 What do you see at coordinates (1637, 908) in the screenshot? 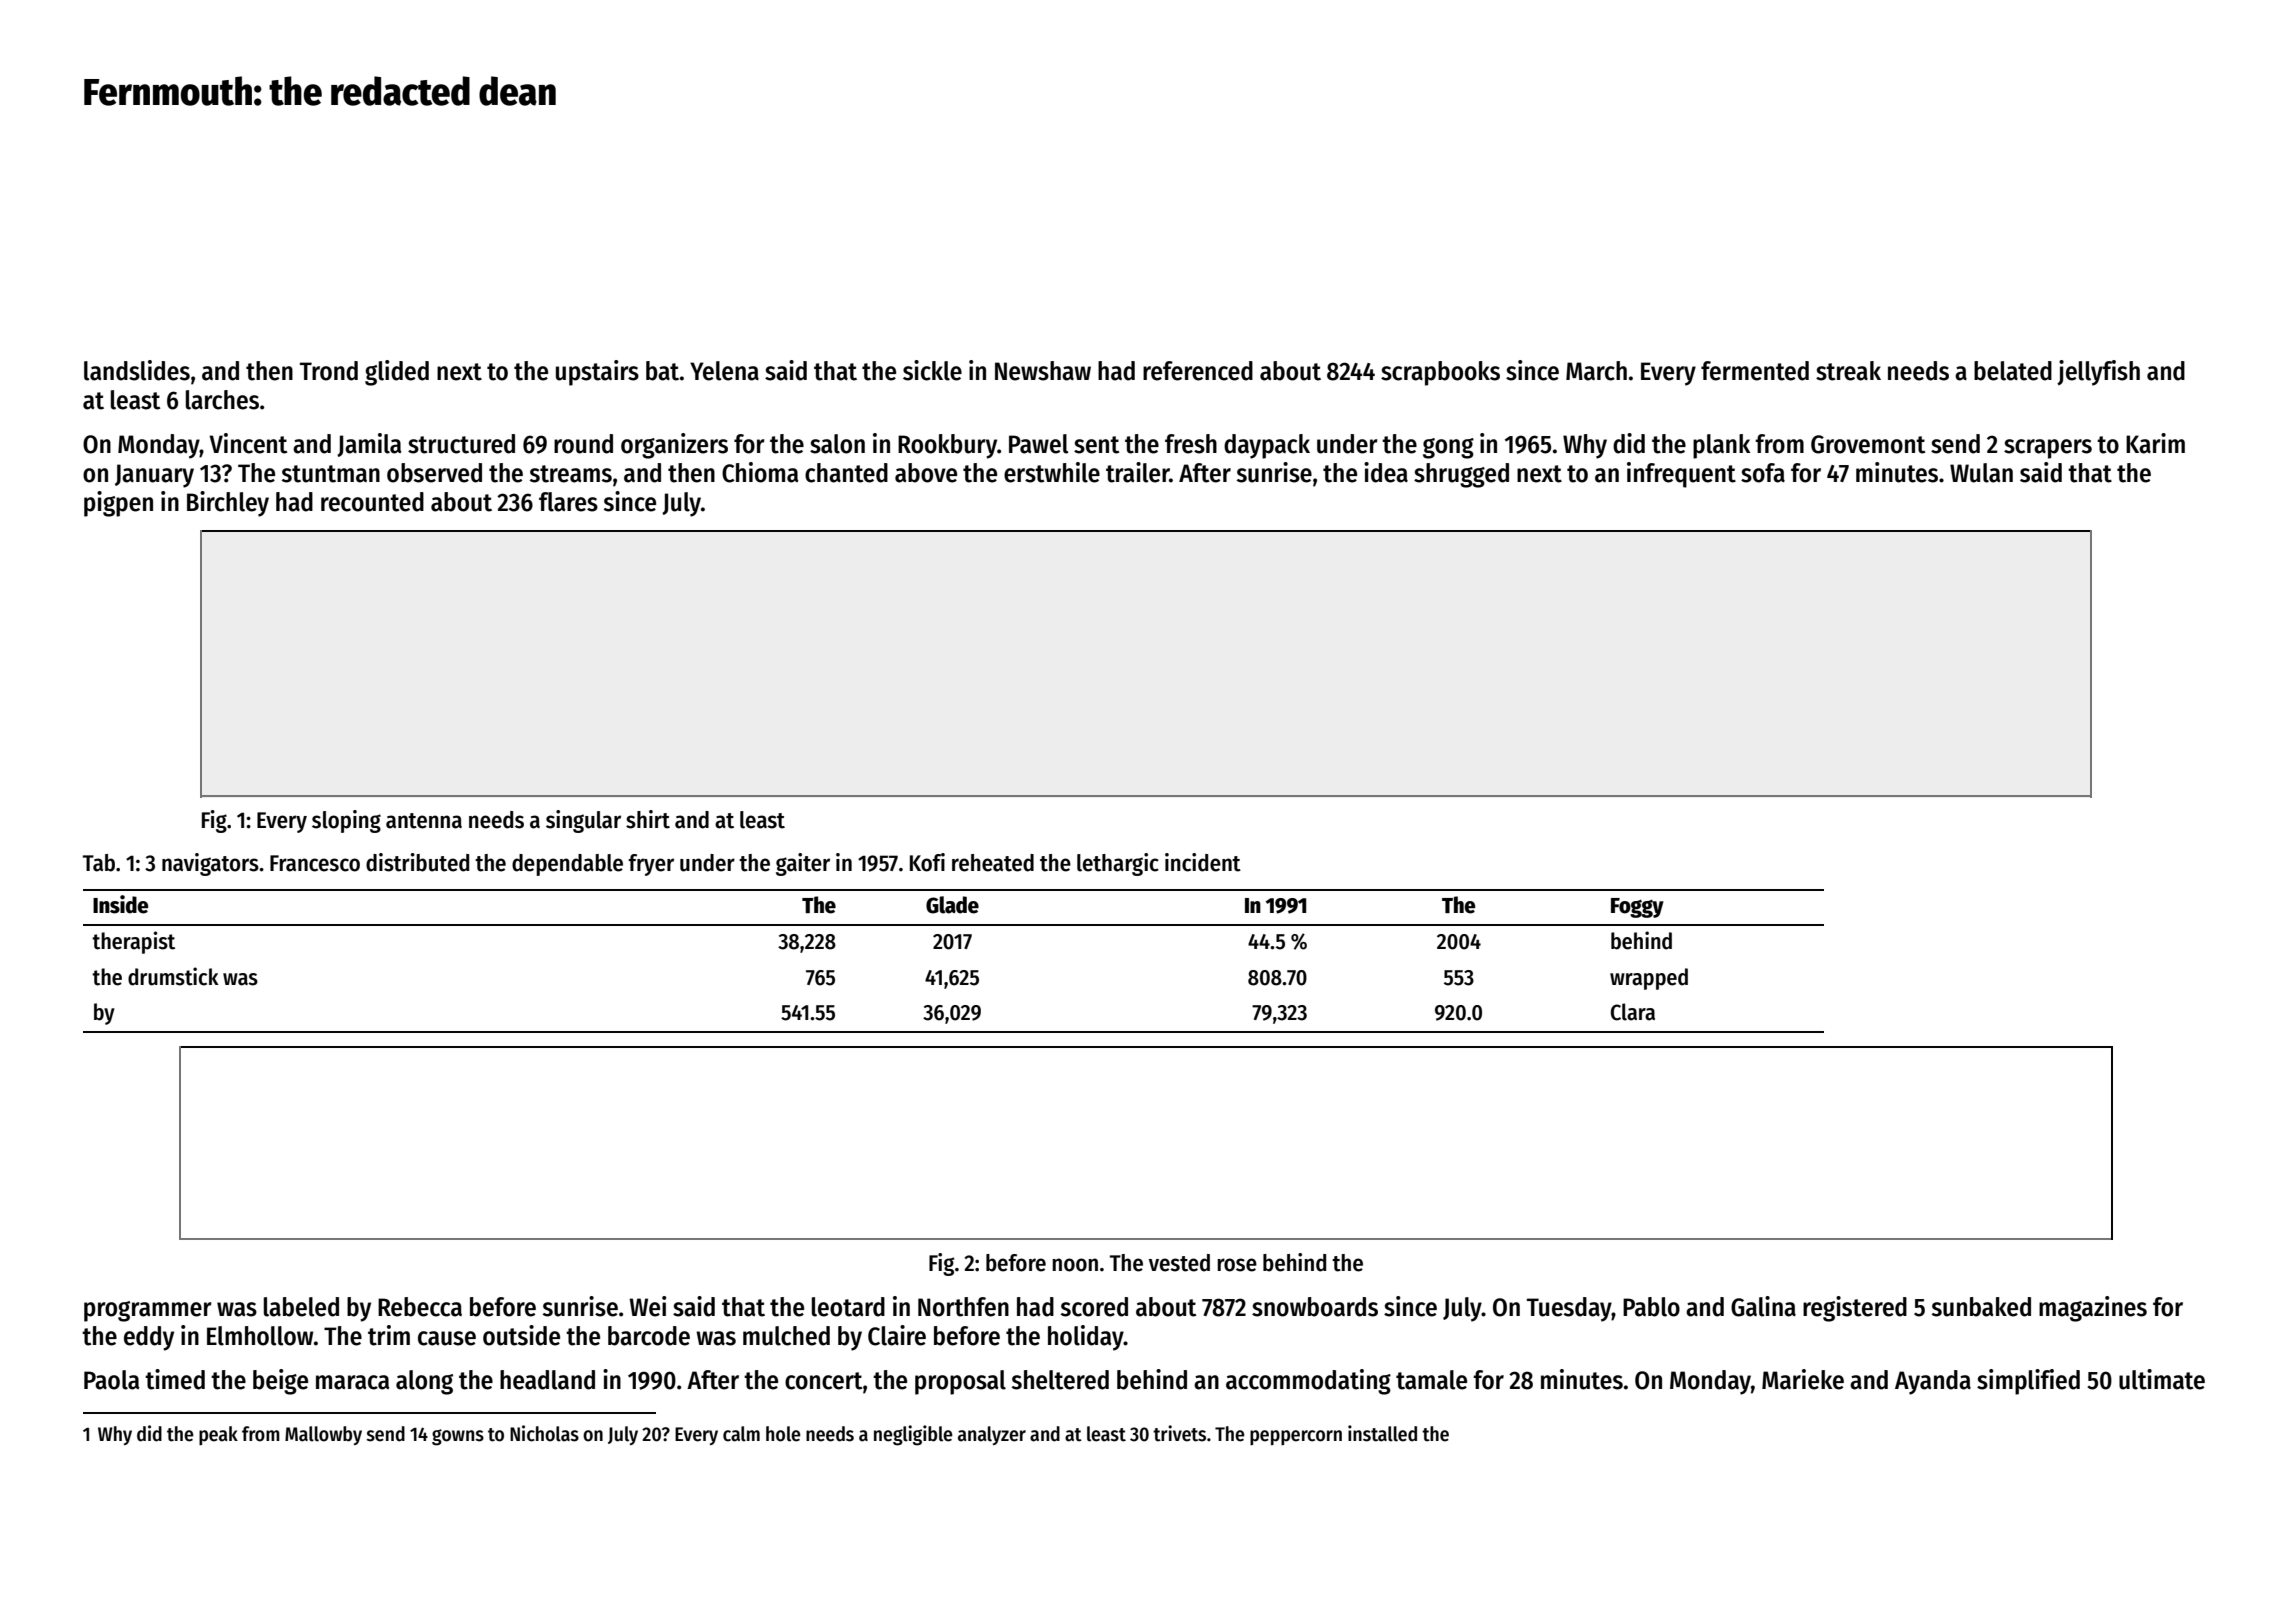
I see `Foggy` at bounding box center [1637, 908].
